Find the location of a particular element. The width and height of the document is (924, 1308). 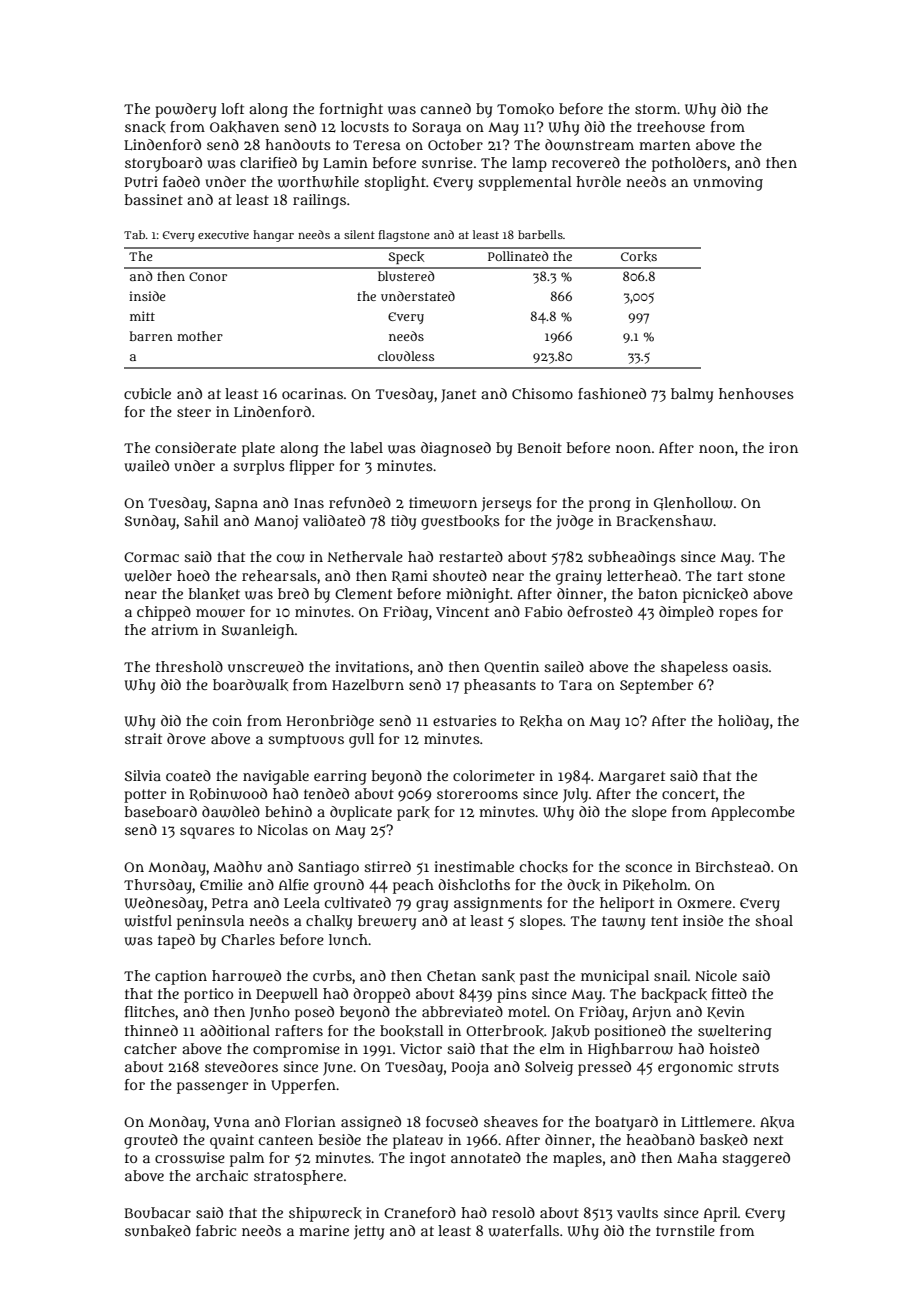

concert is located at coordinates (688, 794).
